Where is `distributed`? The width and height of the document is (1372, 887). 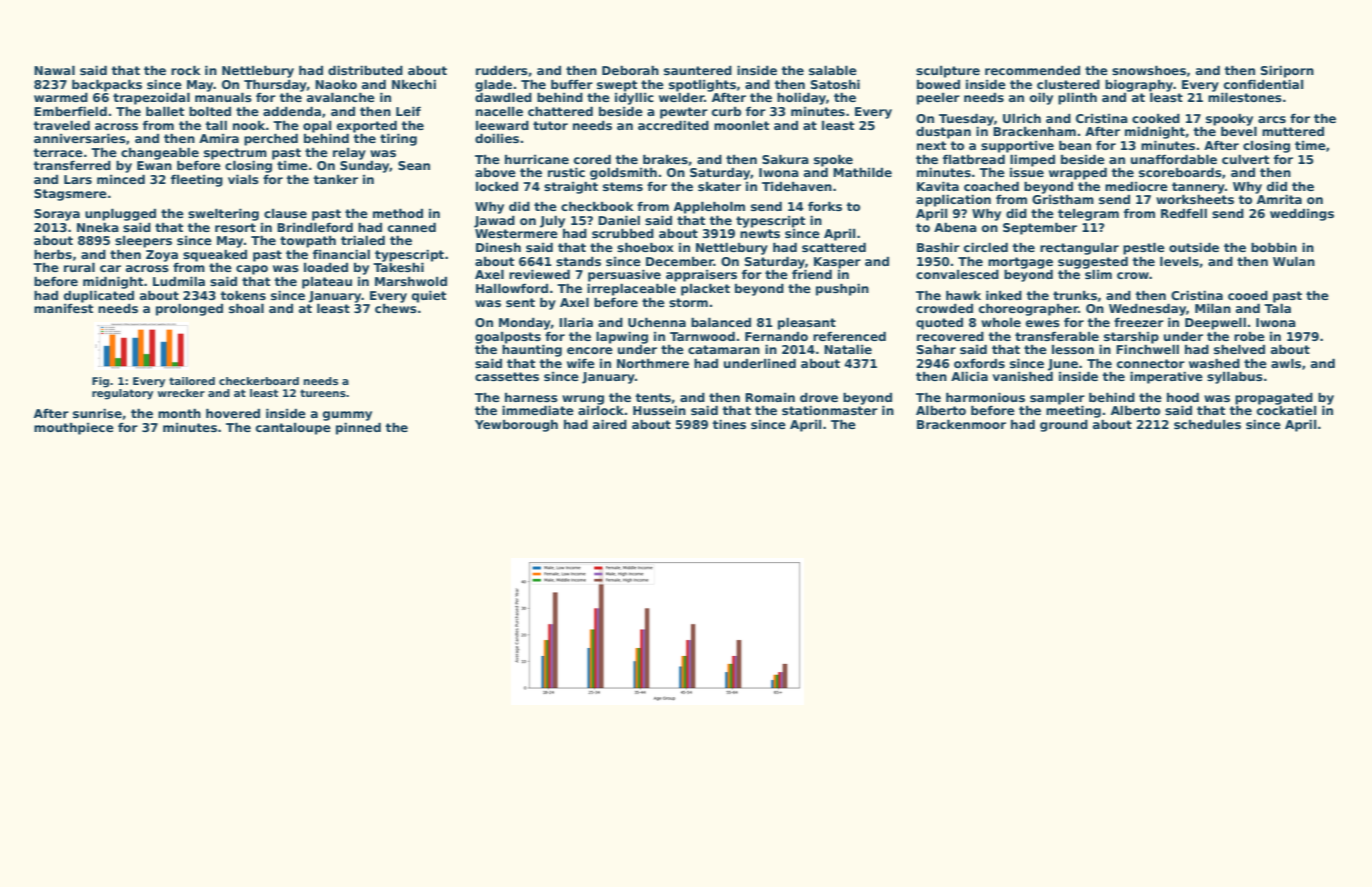
distributed is located at coordinates (365, 70).
